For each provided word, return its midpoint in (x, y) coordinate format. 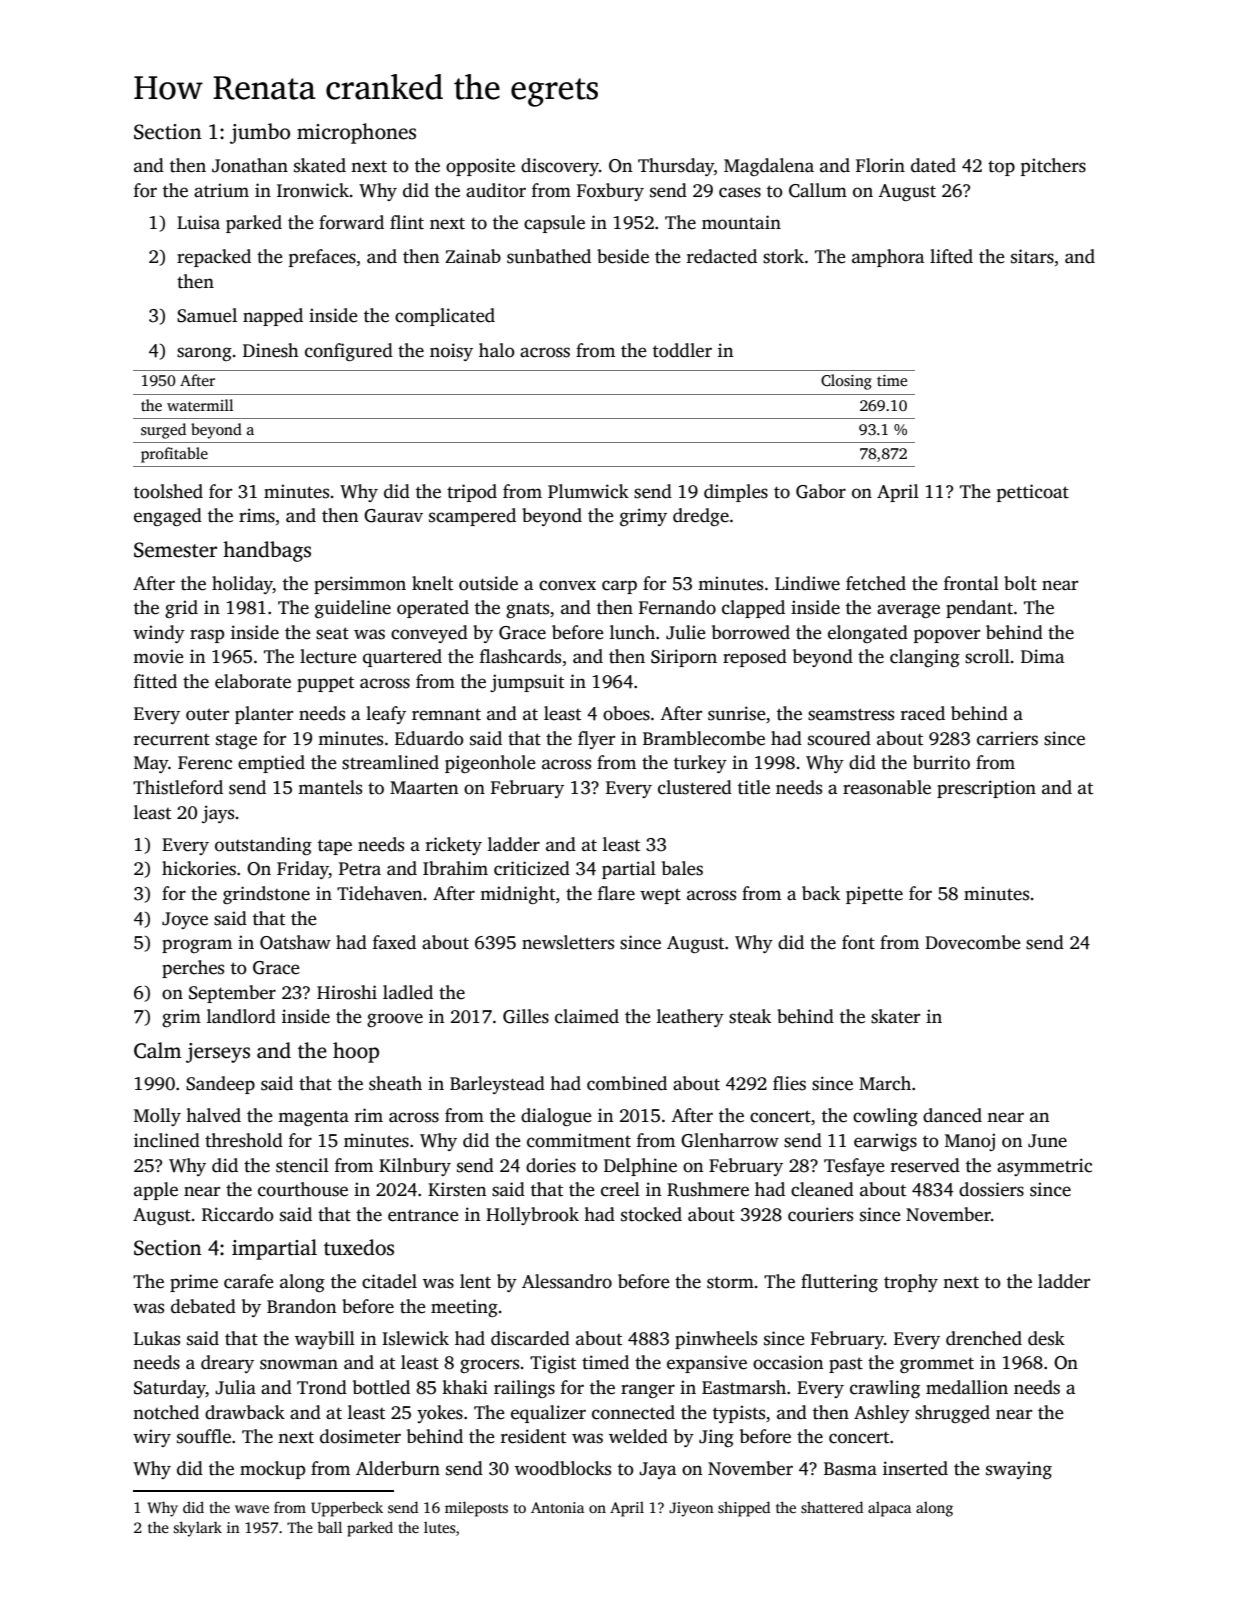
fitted (155, 681)
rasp (207, 636)
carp (619, 587)
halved (213, 1115)
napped (273, 317)
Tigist (553, 1364)
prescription (986, 789)
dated (933, 165)
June (1047, 1141)
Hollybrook (532, 1216)
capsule (554, 224)
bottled (381, 1387)
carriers (1007, 738)
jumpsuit (527, 683)
